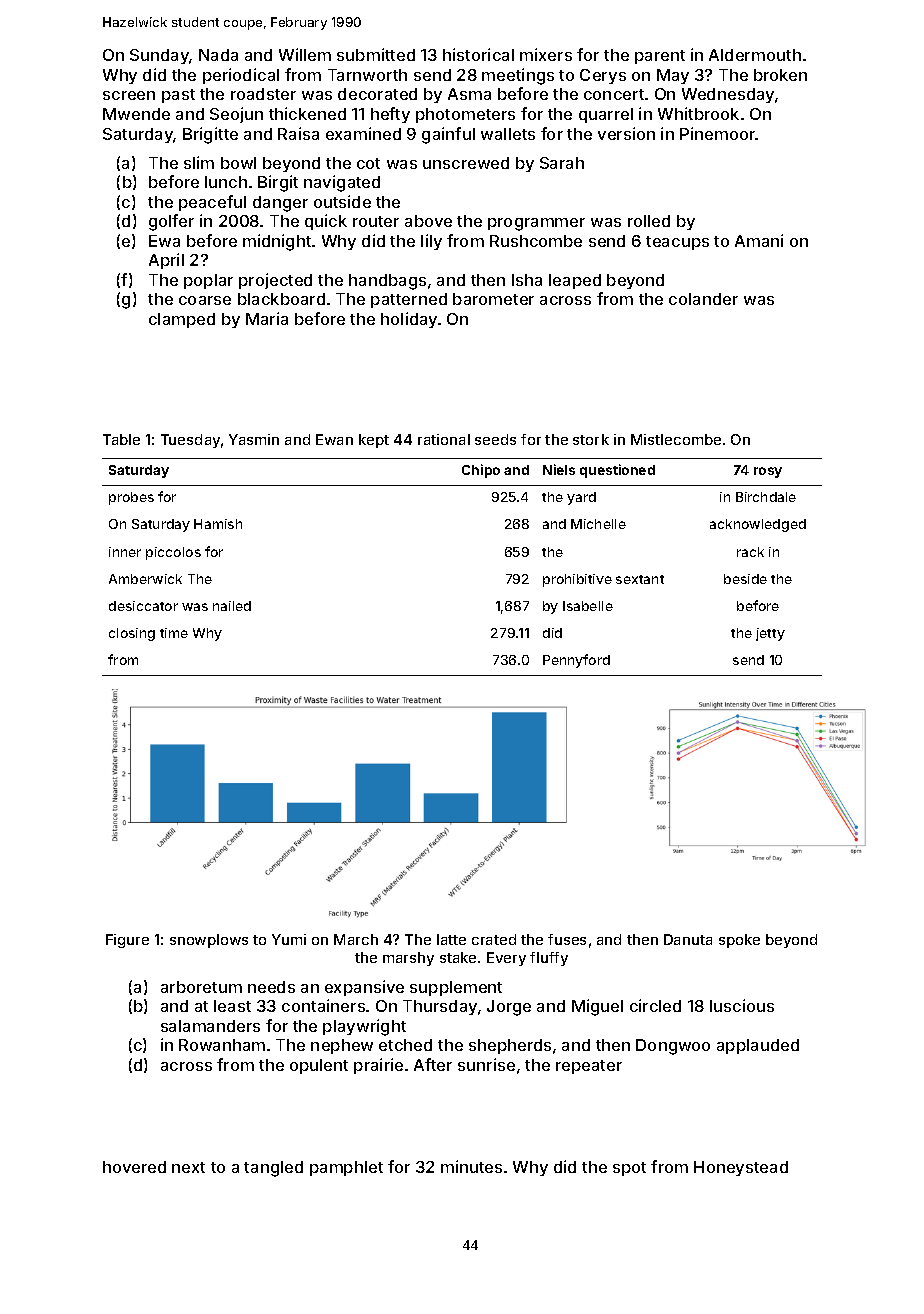 The image size is (924, 1314). What do you see at coordinates (275, 281) in the image?
I see `projected` at bounding box center [275, 281].
